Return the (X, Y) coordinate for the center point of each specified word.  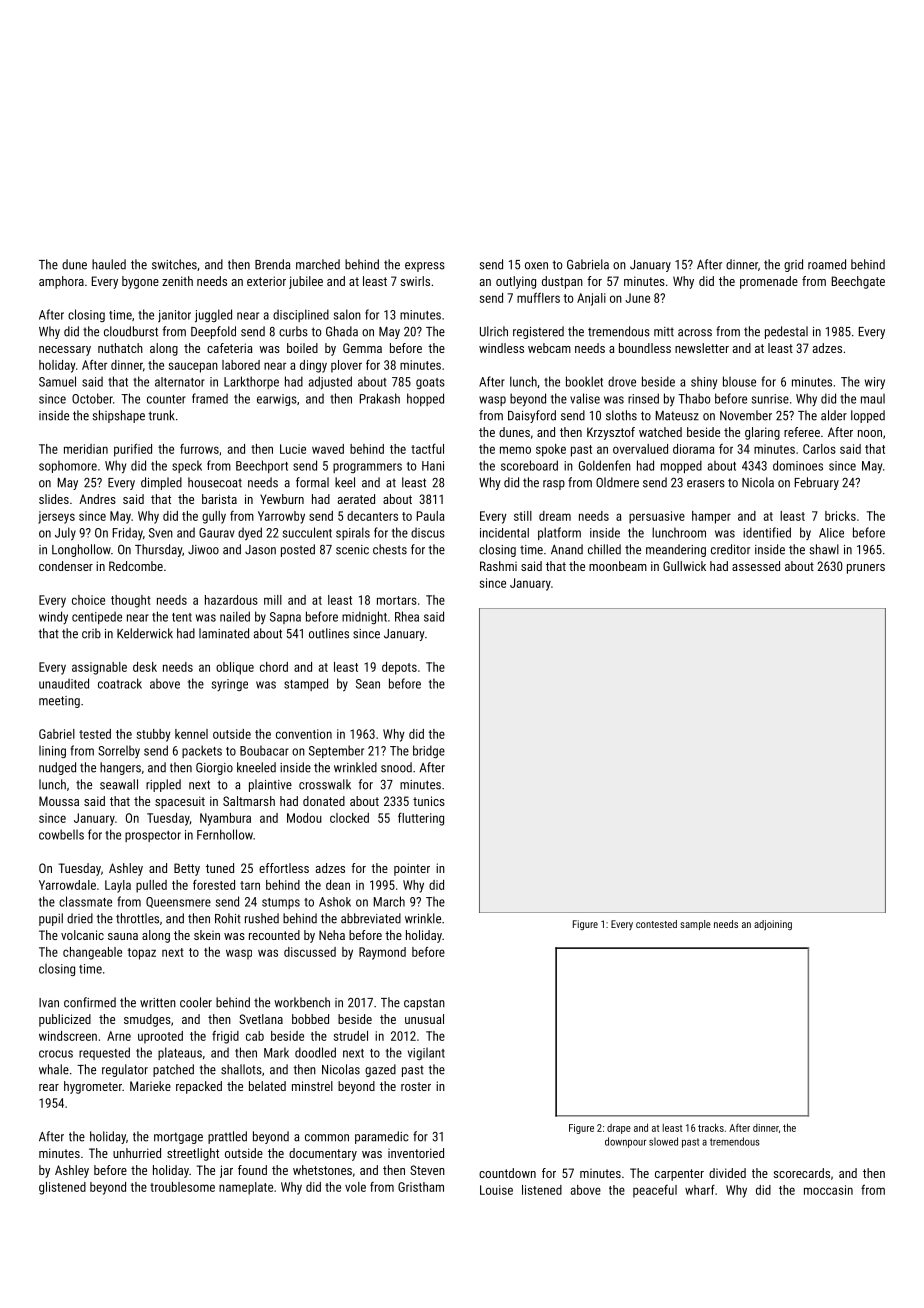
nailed (235, 616)
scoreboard (529, 465)
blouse (739, 381)
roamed (827, 264)
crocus (56, 1054)
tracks (711, 1128)
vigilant (426, 1054)
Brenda (272, 264)
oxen (536, 266)
